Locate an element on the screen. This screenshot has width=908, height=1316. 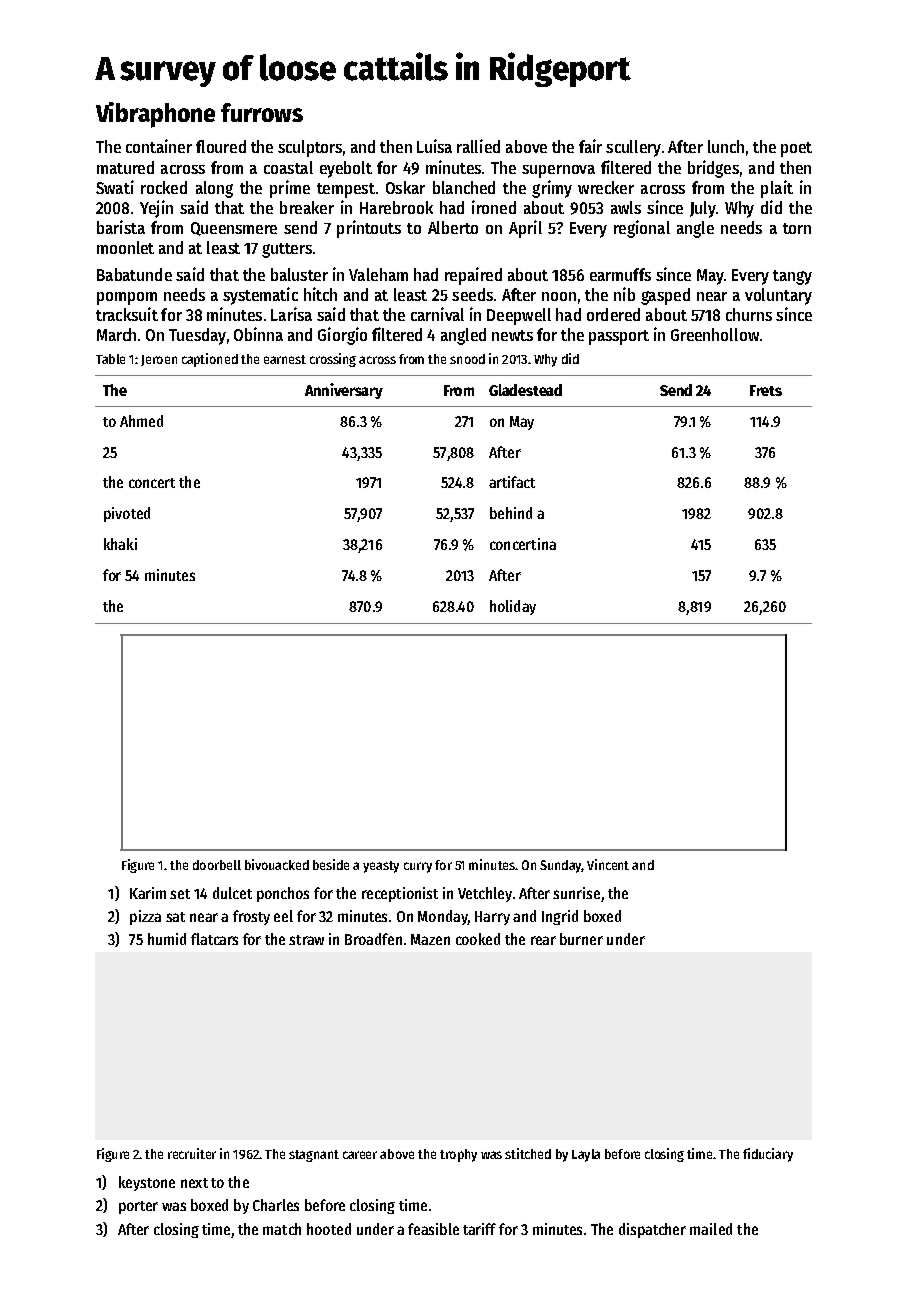
Karim is located at coordinates (148, 893).
